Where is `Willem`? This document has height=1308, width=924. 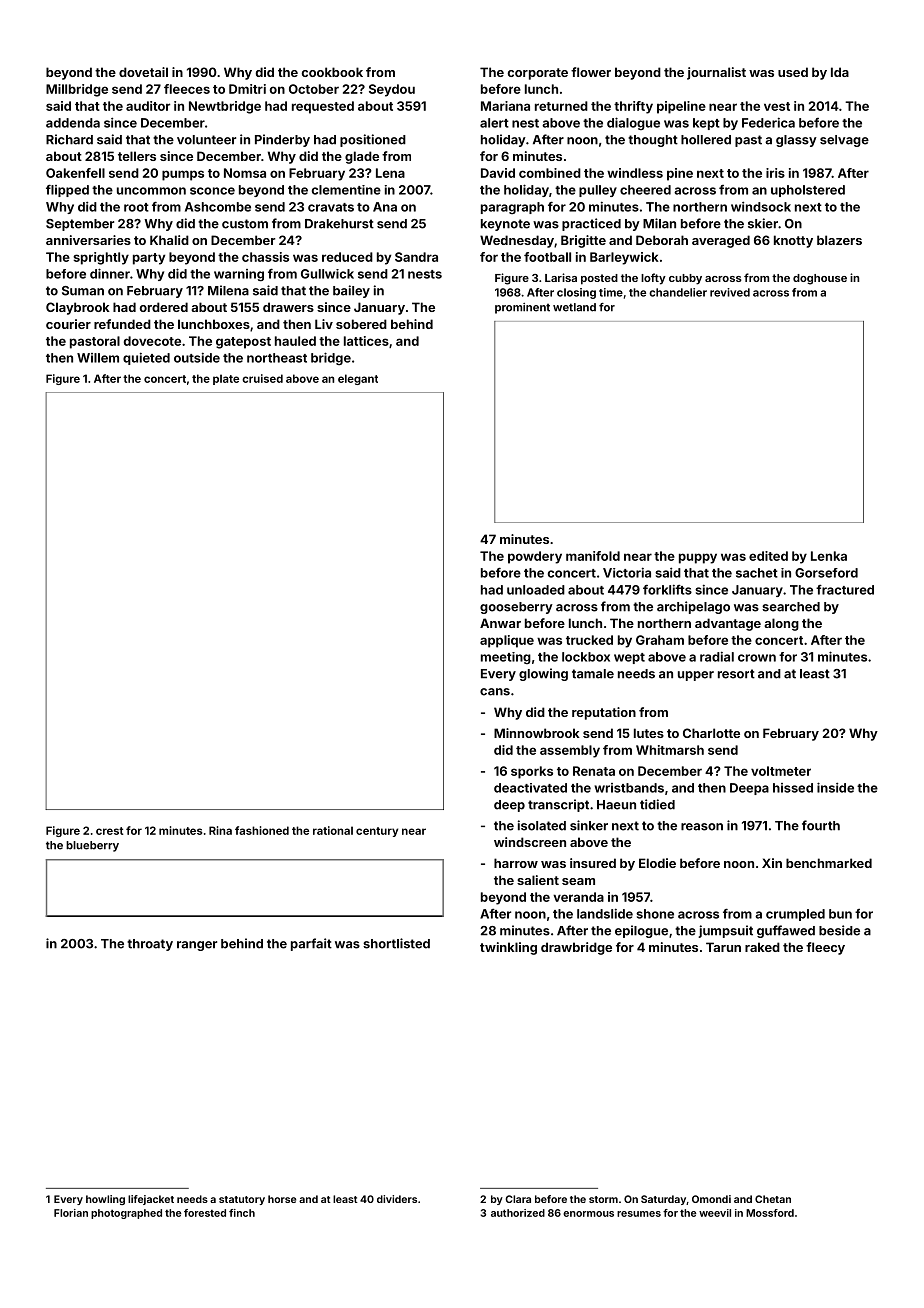 Willem is located at coordinates (98, 358).
